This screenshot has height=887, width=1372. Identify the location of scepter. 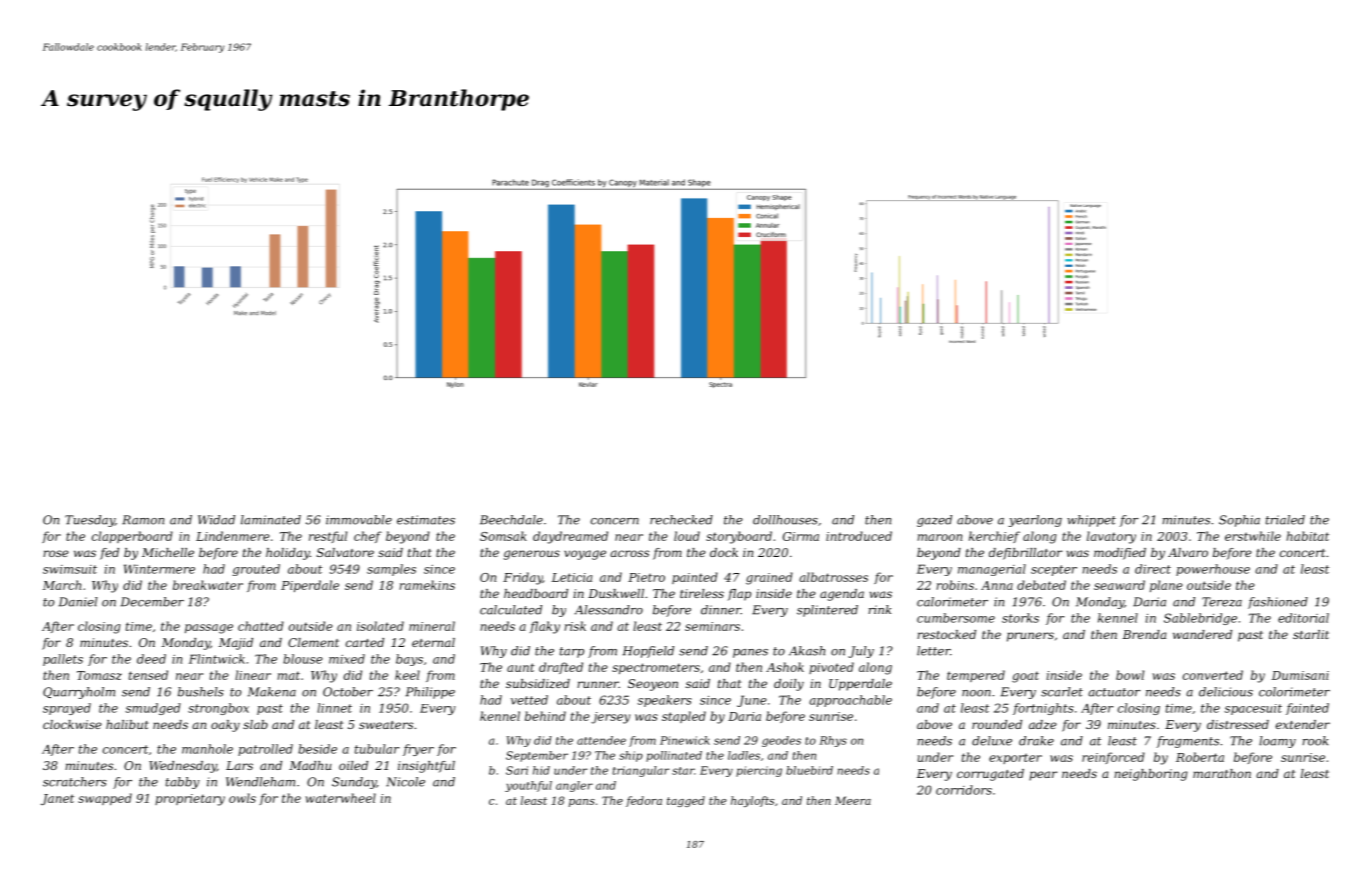
(1054, 570).
